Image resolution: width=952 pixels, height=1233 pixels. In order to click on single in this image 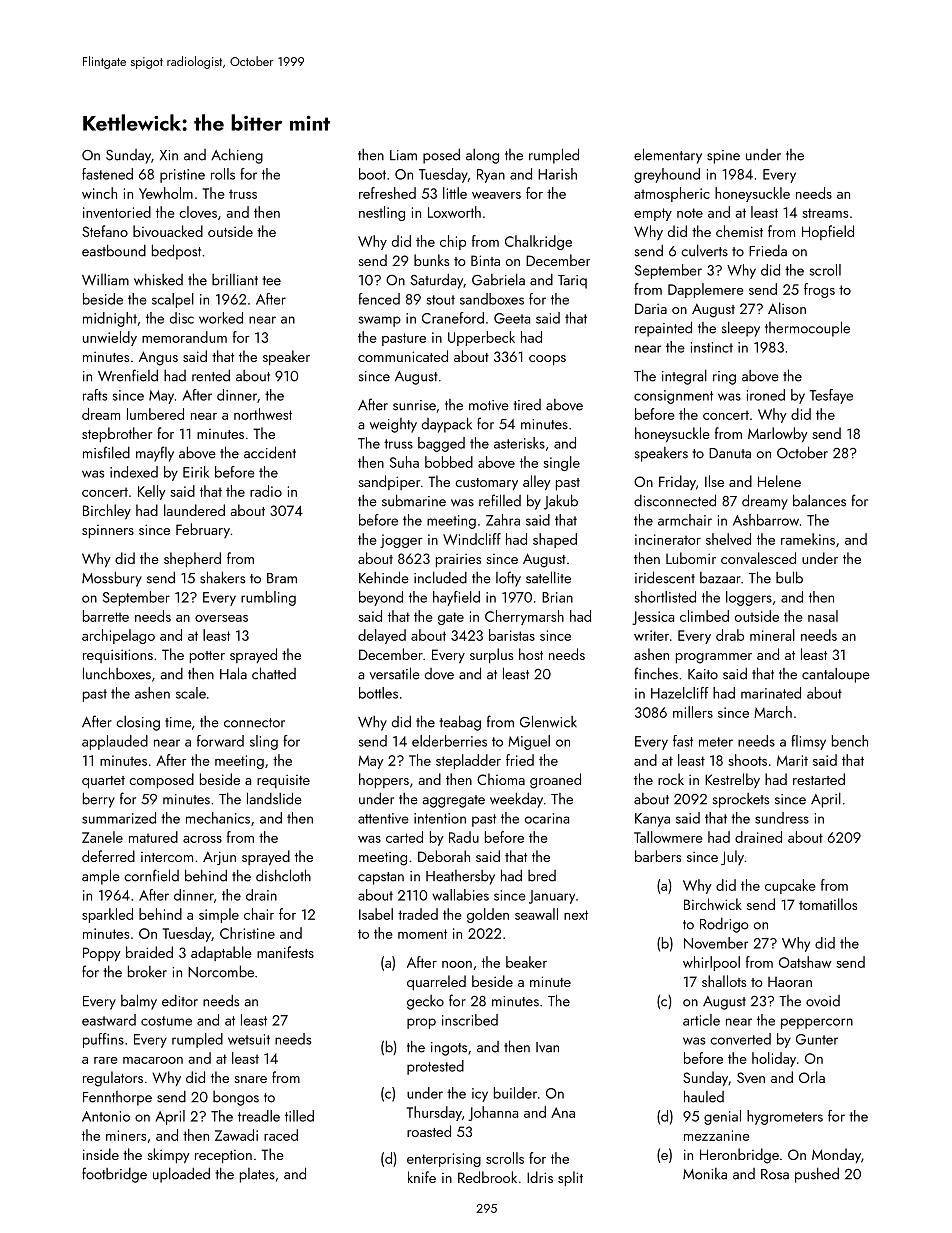, I will do `click(561, 463)`.
